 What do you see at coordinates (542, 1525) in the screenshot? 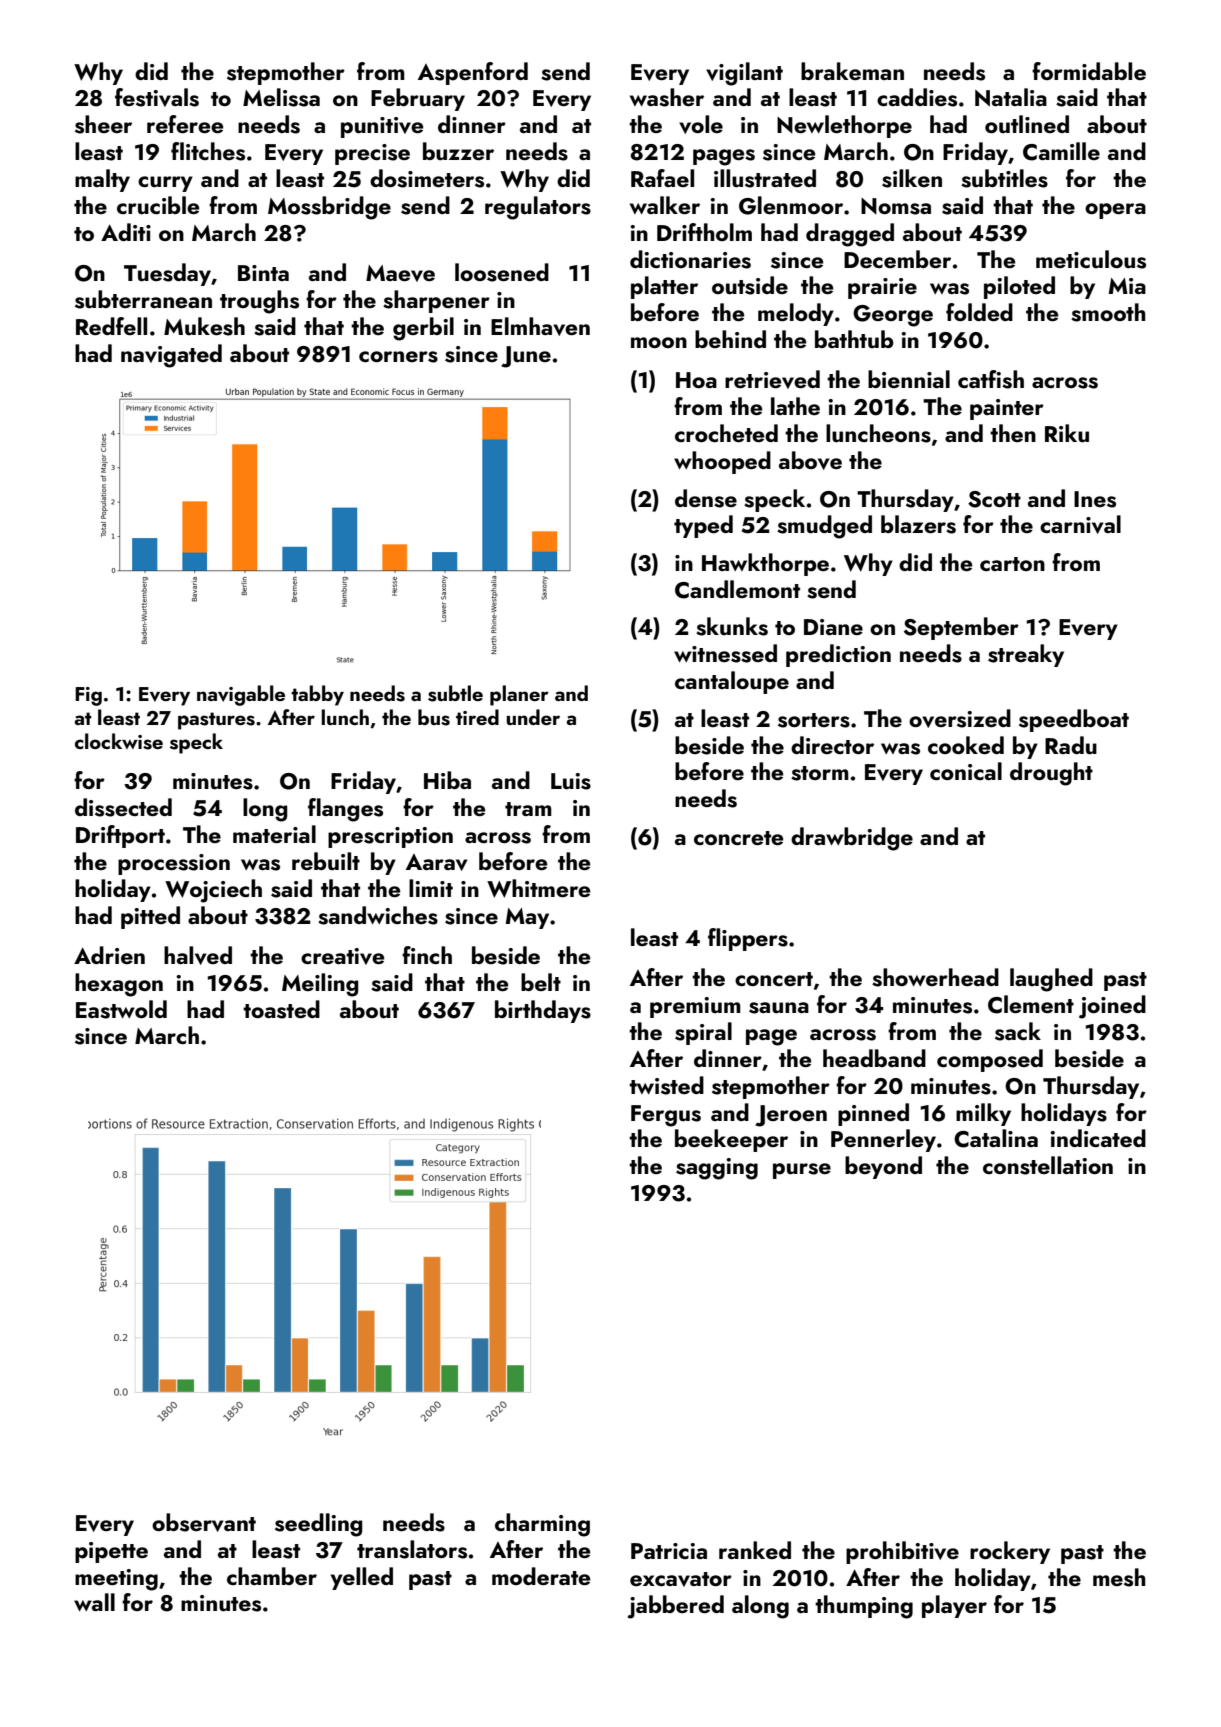
I see `charming` at bounding box center [542, 1525].
